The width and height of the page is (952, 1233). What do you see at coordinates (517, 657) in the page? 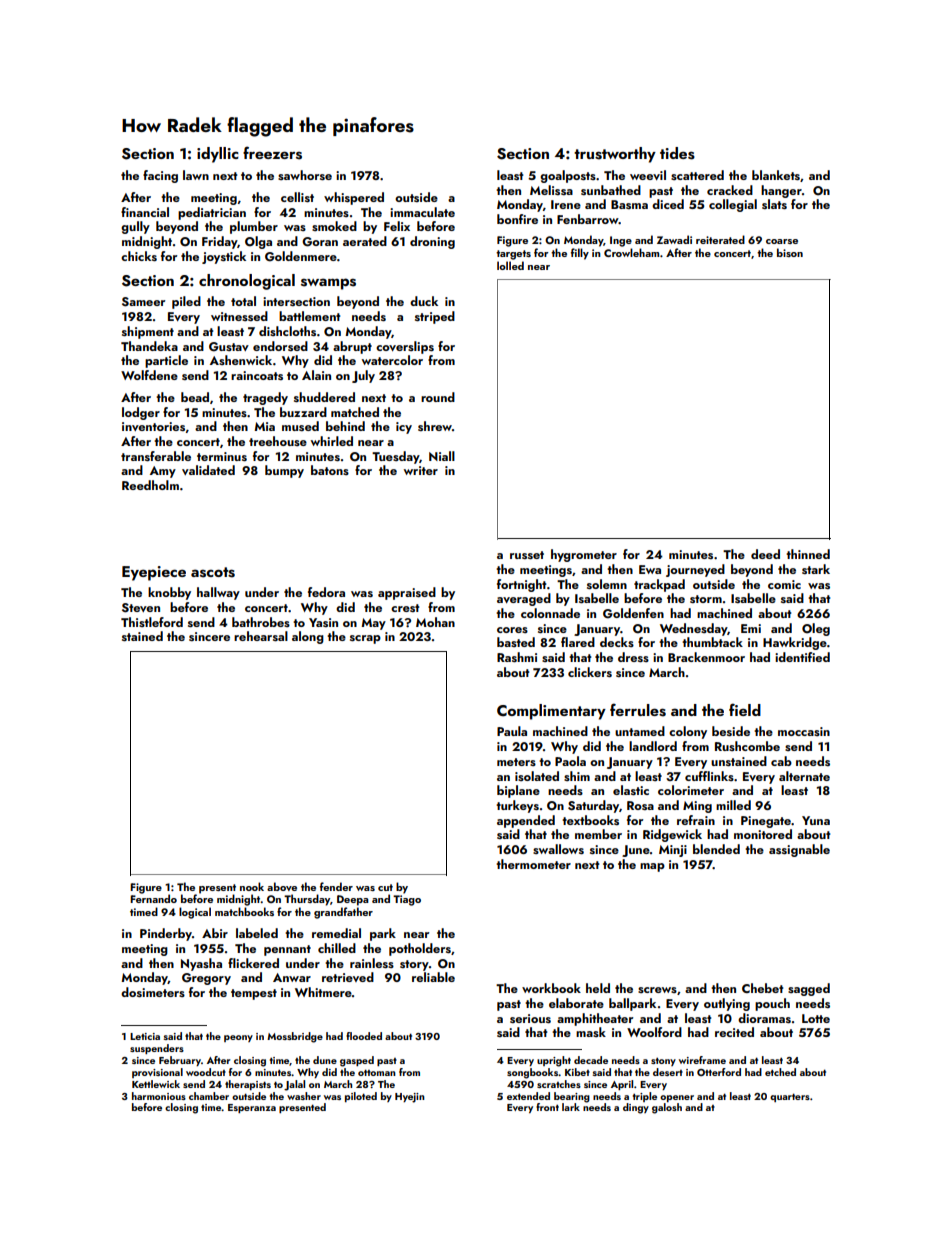
I see `Rashmi` at bounding box center [517, 657].
